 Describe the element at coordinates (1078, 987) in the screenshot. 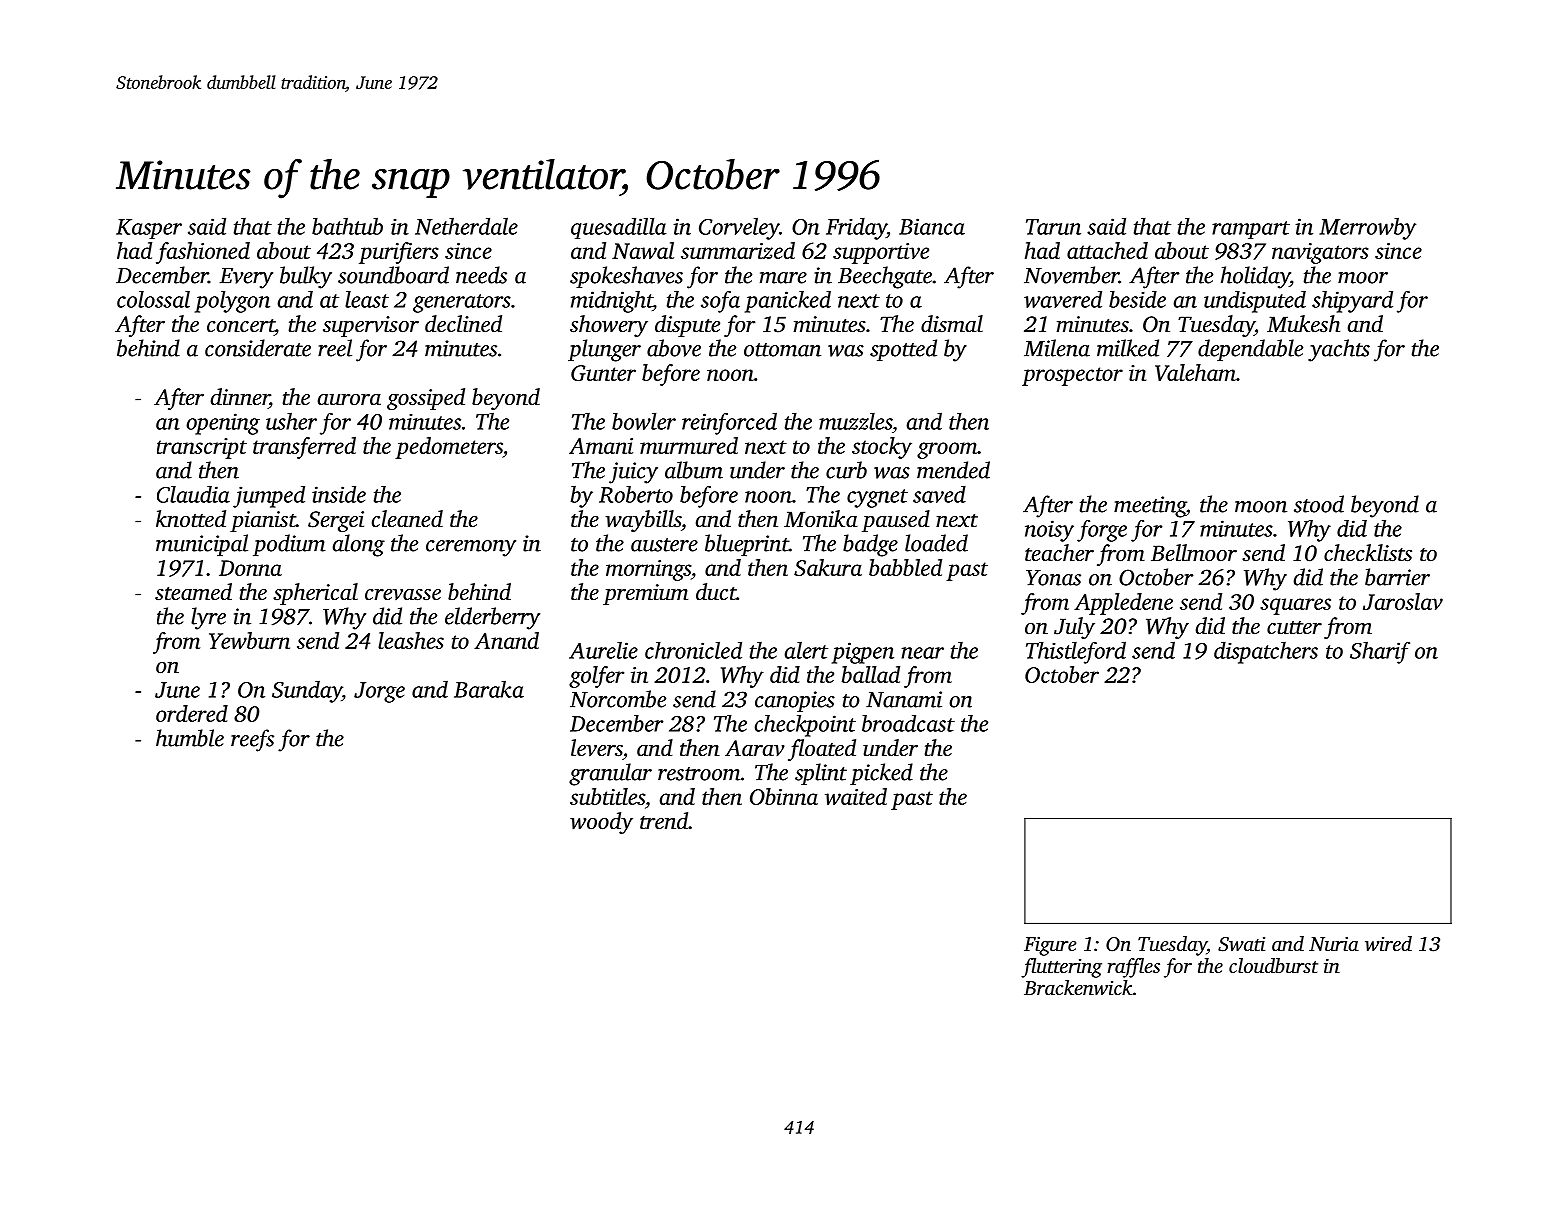

I see `Brackenwick` at that location.
